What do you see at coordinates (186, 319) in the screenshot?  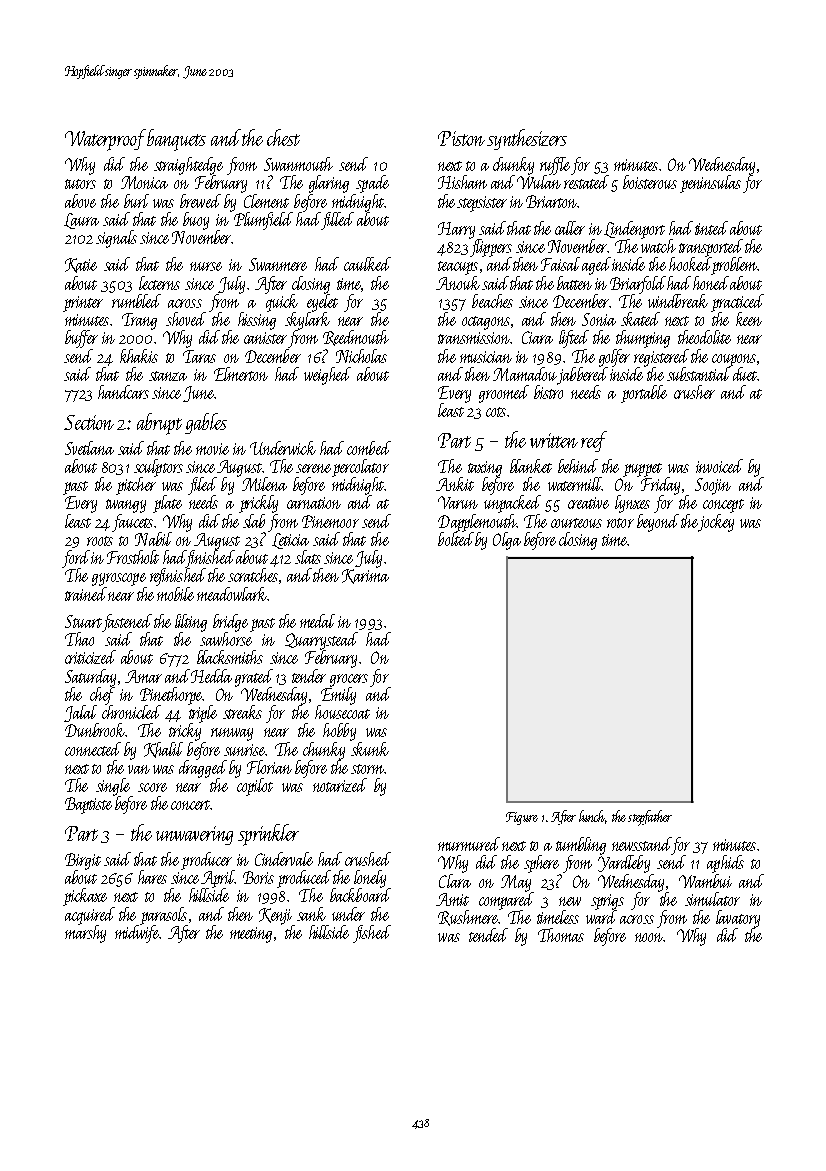 I see `shoved` at bounding box center [186, 319].
